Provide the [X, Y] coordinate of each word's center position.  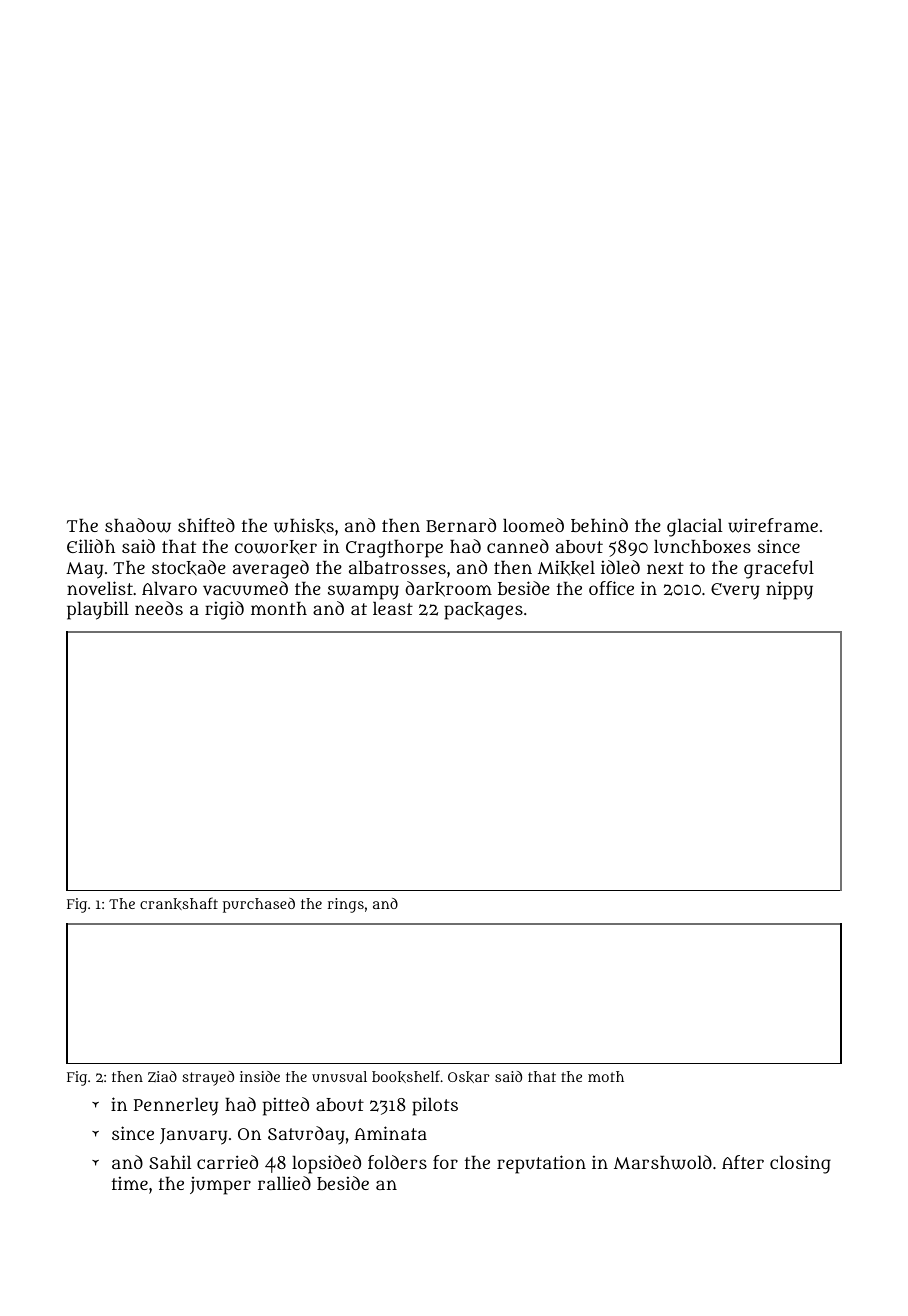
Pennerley [176, 1107]
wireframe [773, 525]
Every [735, 591]
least [393, 608]
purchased [259, 905]
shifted [206, 525]
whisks [304, 526]
